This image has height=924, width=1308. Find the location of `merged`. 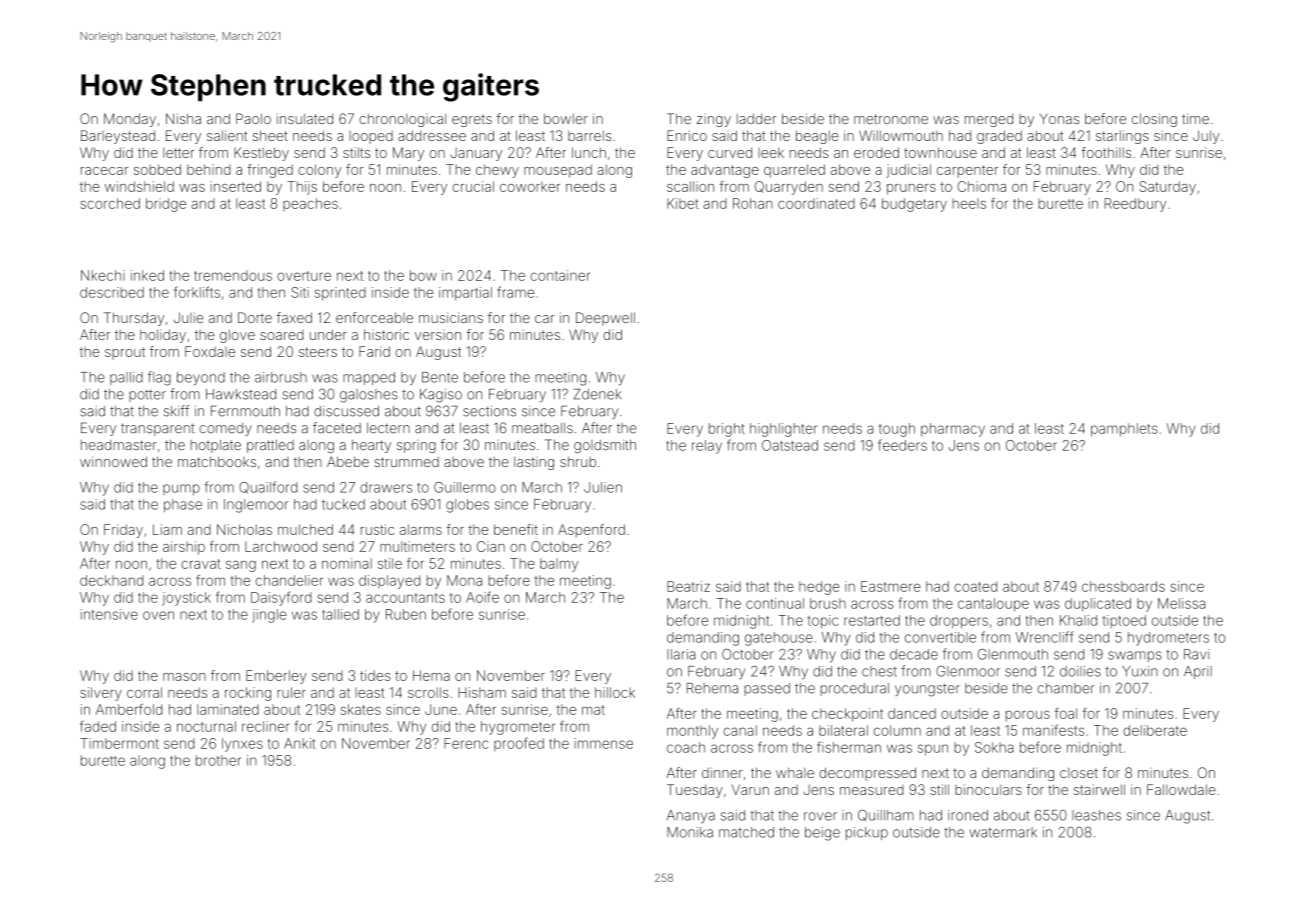

merged is located at coordinates (989, 120).
